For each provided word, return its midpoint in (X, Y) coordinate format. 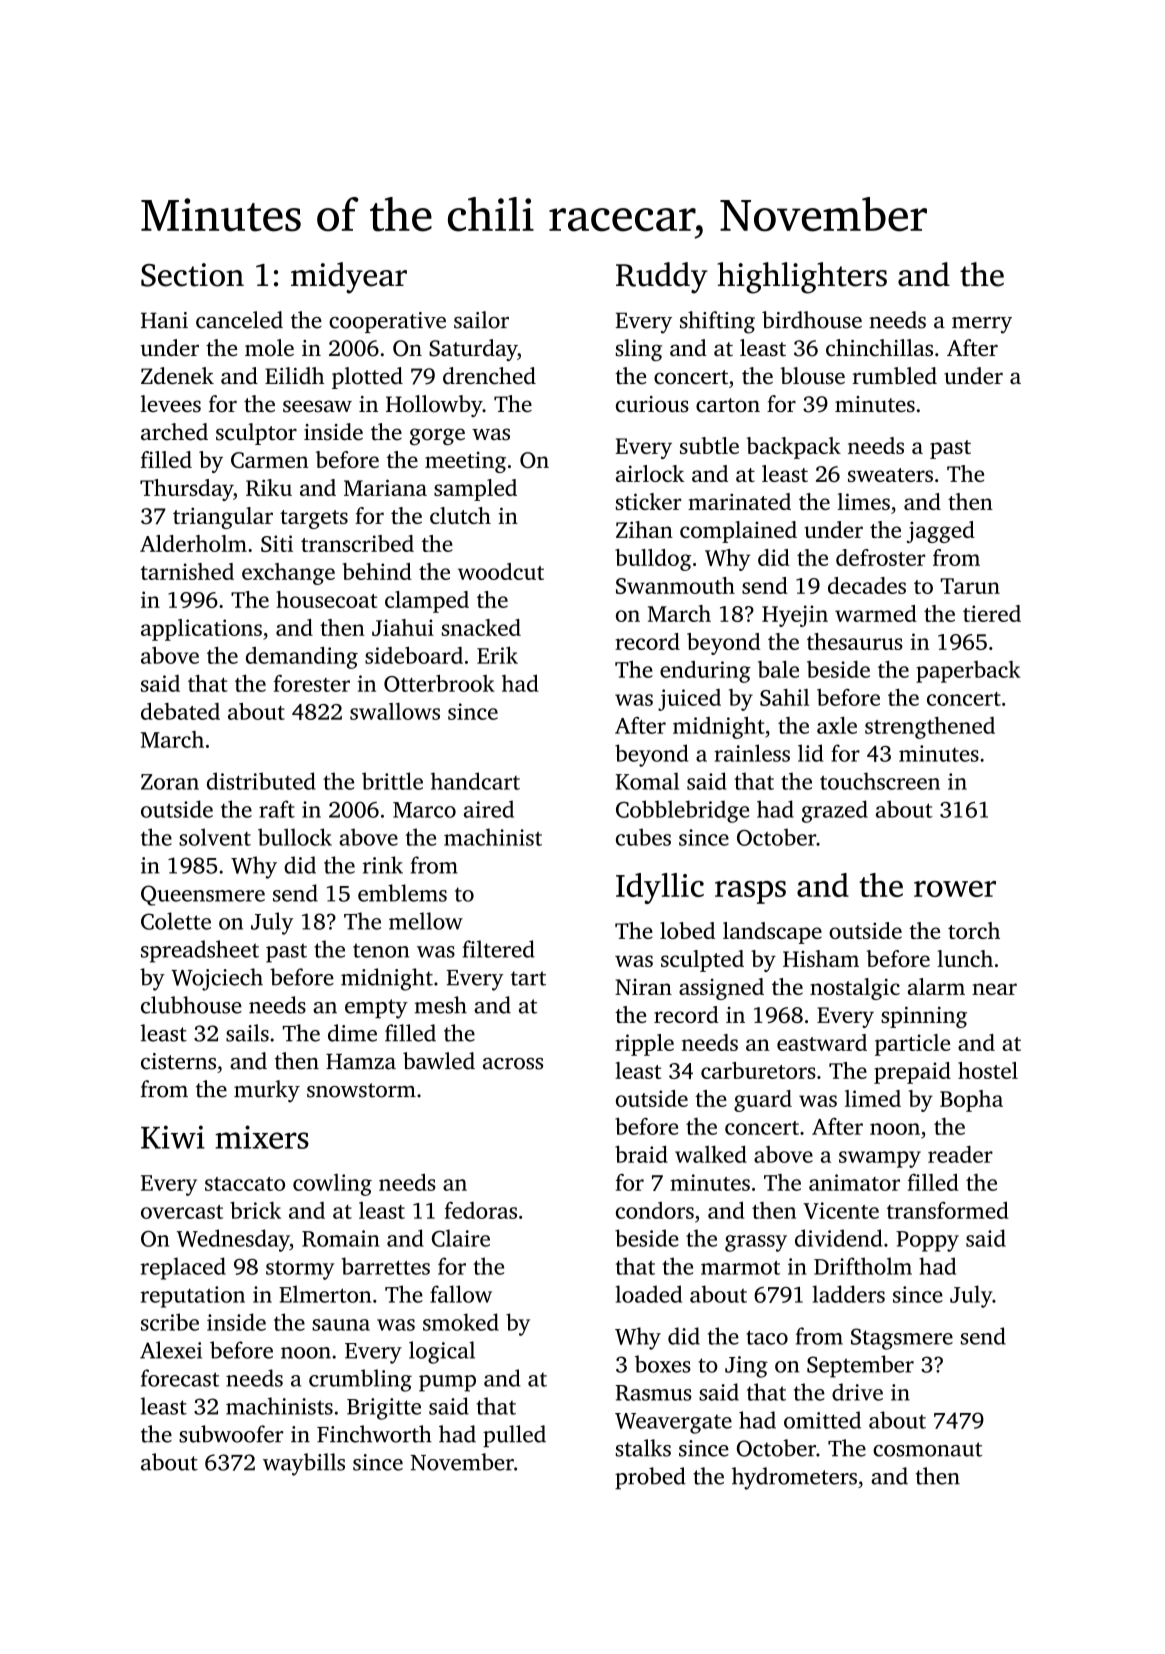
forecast (180, 1378)
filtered (498, 949)
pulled (514, 1436)
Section (192, 275)
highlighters (802, 278)
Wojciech (217, 979)
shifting (717, 322)
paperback (968, 672)
